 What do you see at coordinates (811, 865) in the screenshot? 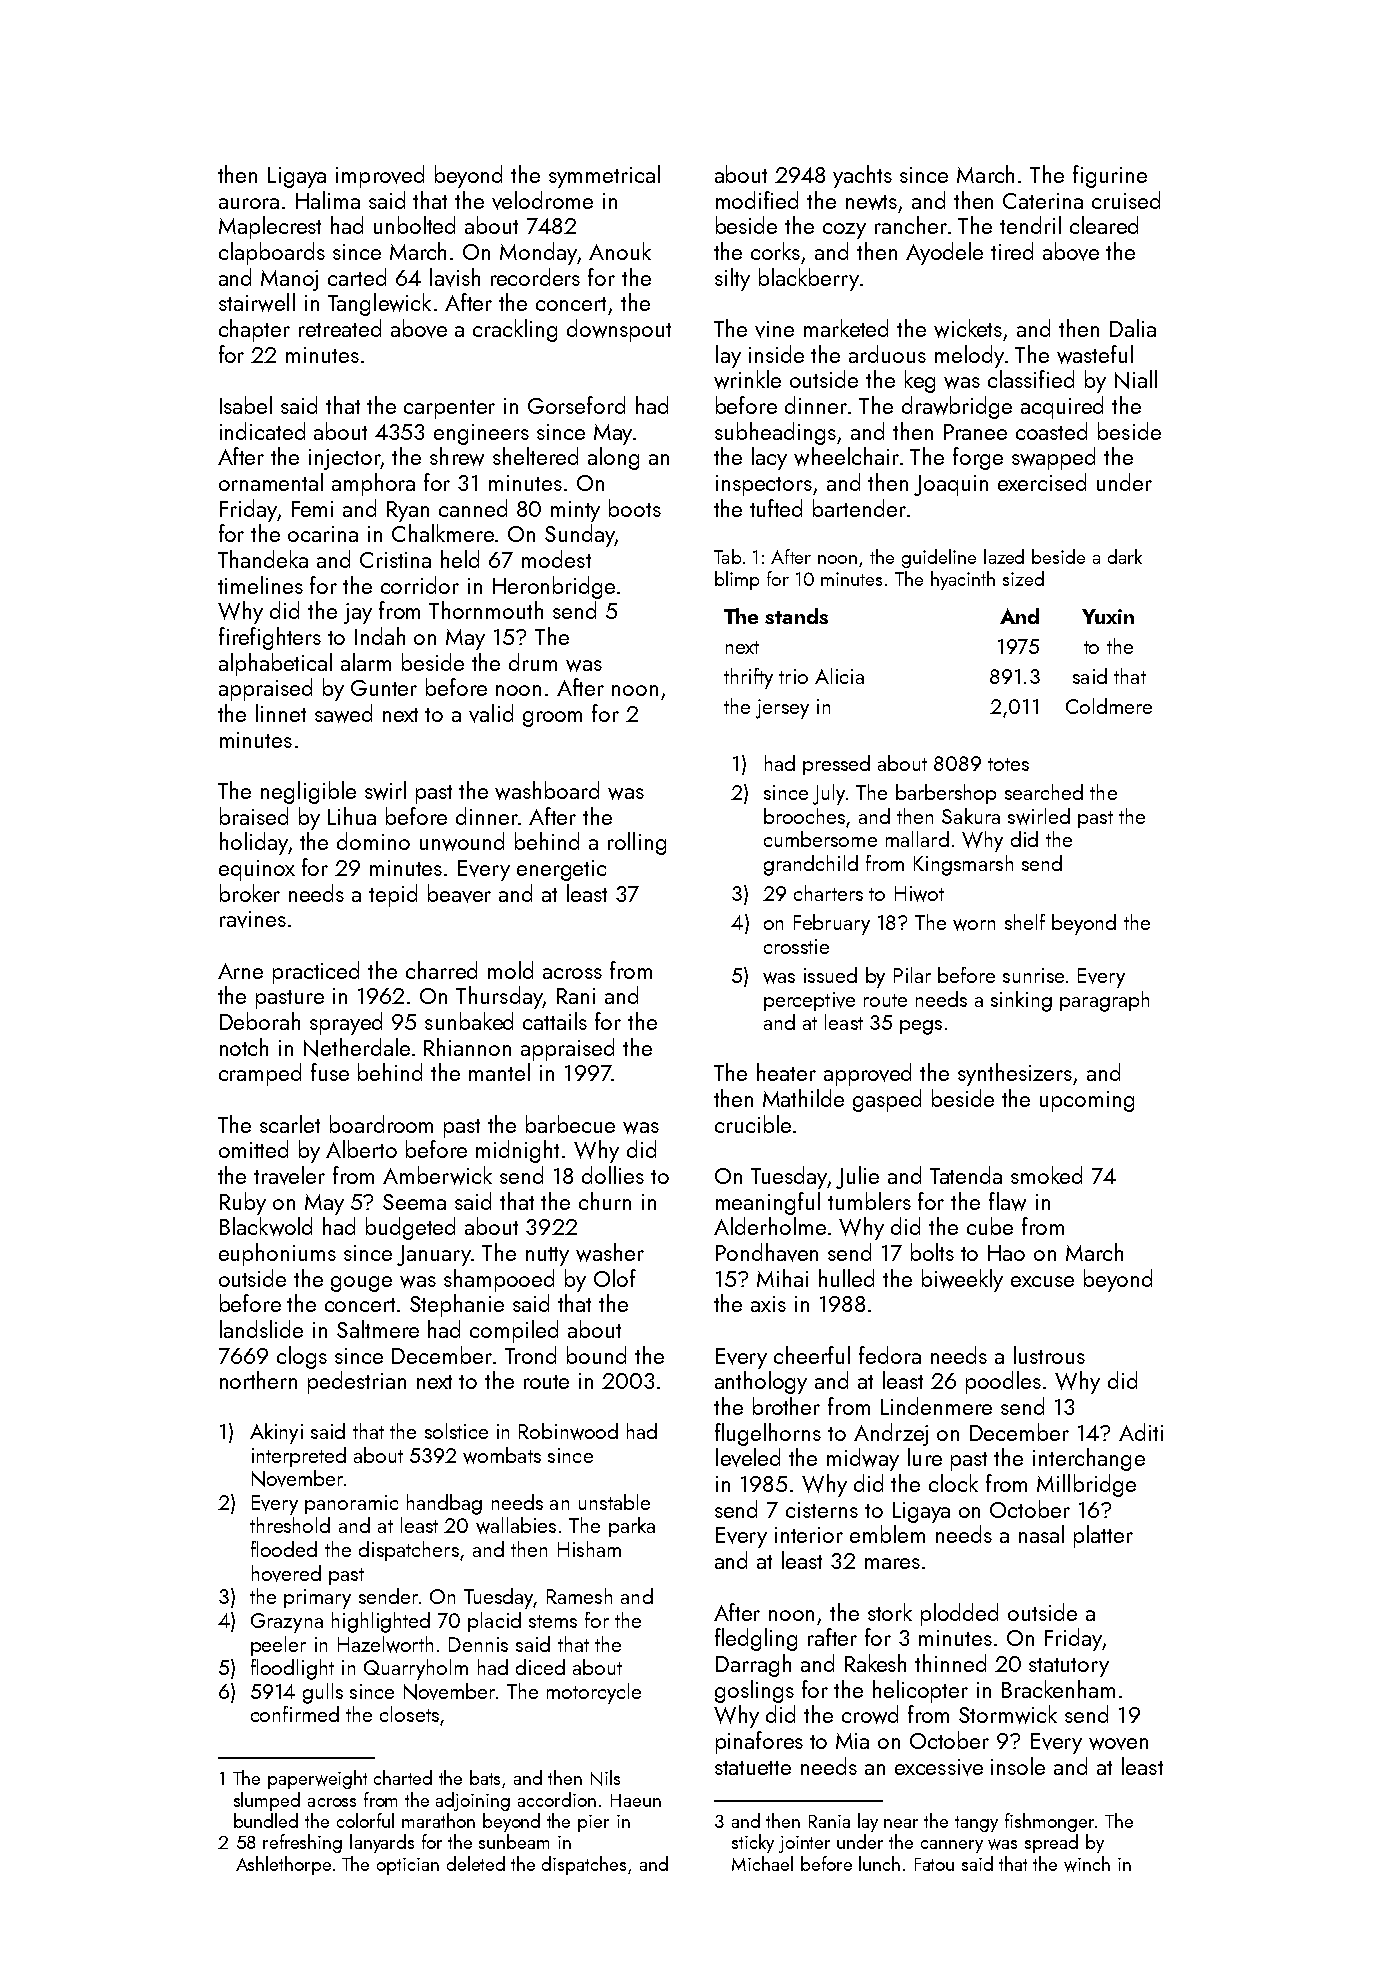
I see `grandchild` at bounding box center [811, 865].
